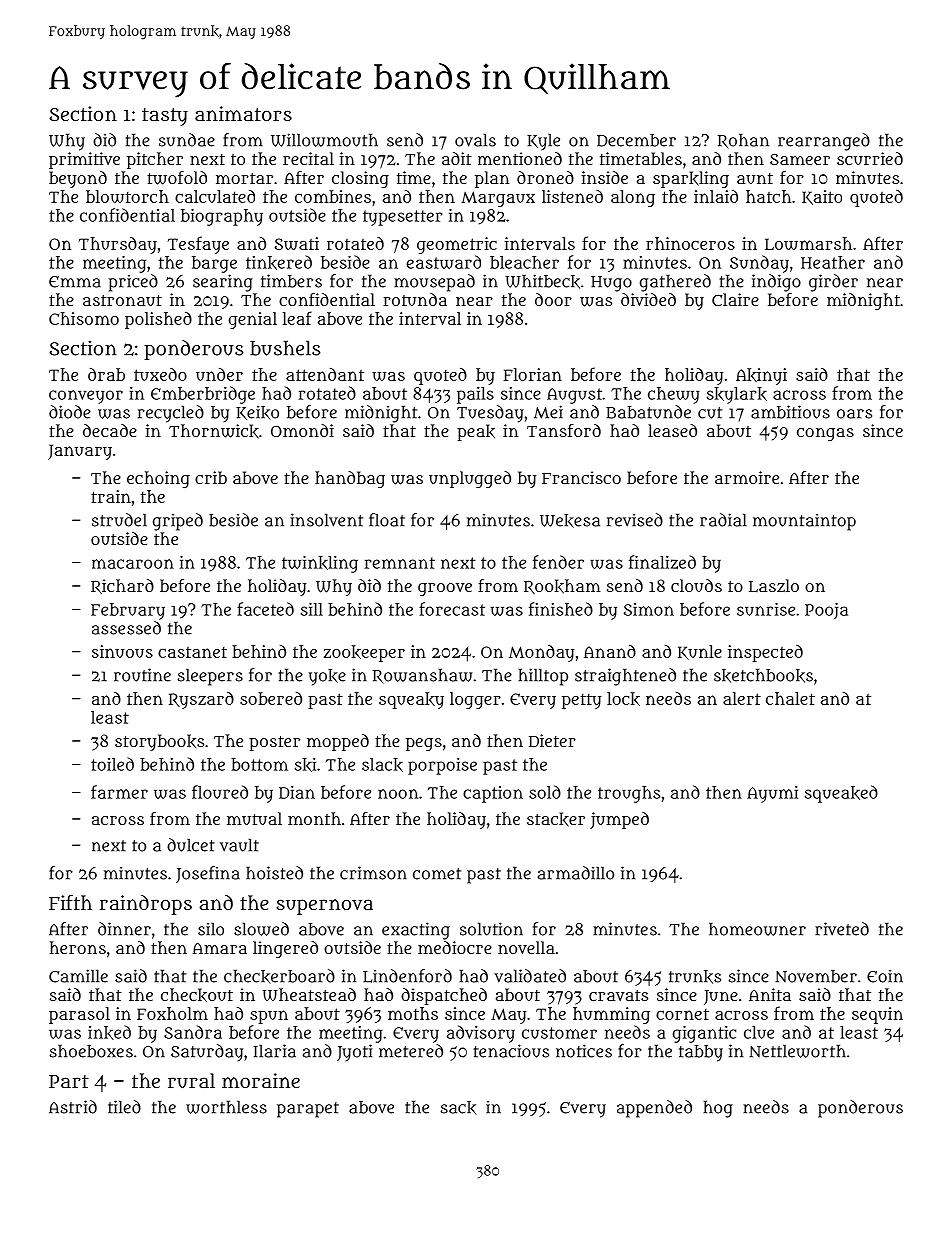  I want to click on typesetter, so click(403, 218).
